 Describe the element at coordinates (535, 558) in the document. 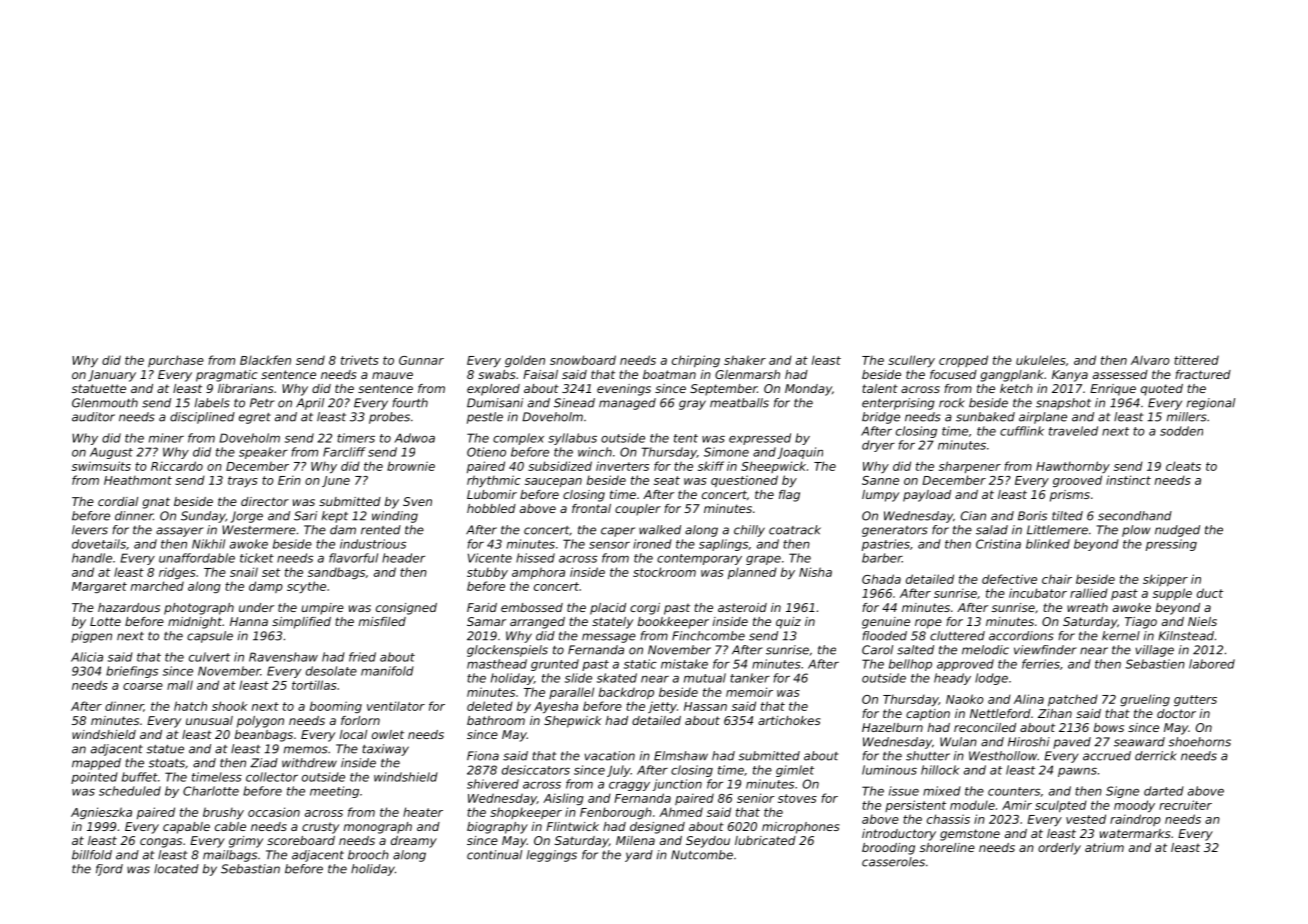

I see `hissed` at that location.
